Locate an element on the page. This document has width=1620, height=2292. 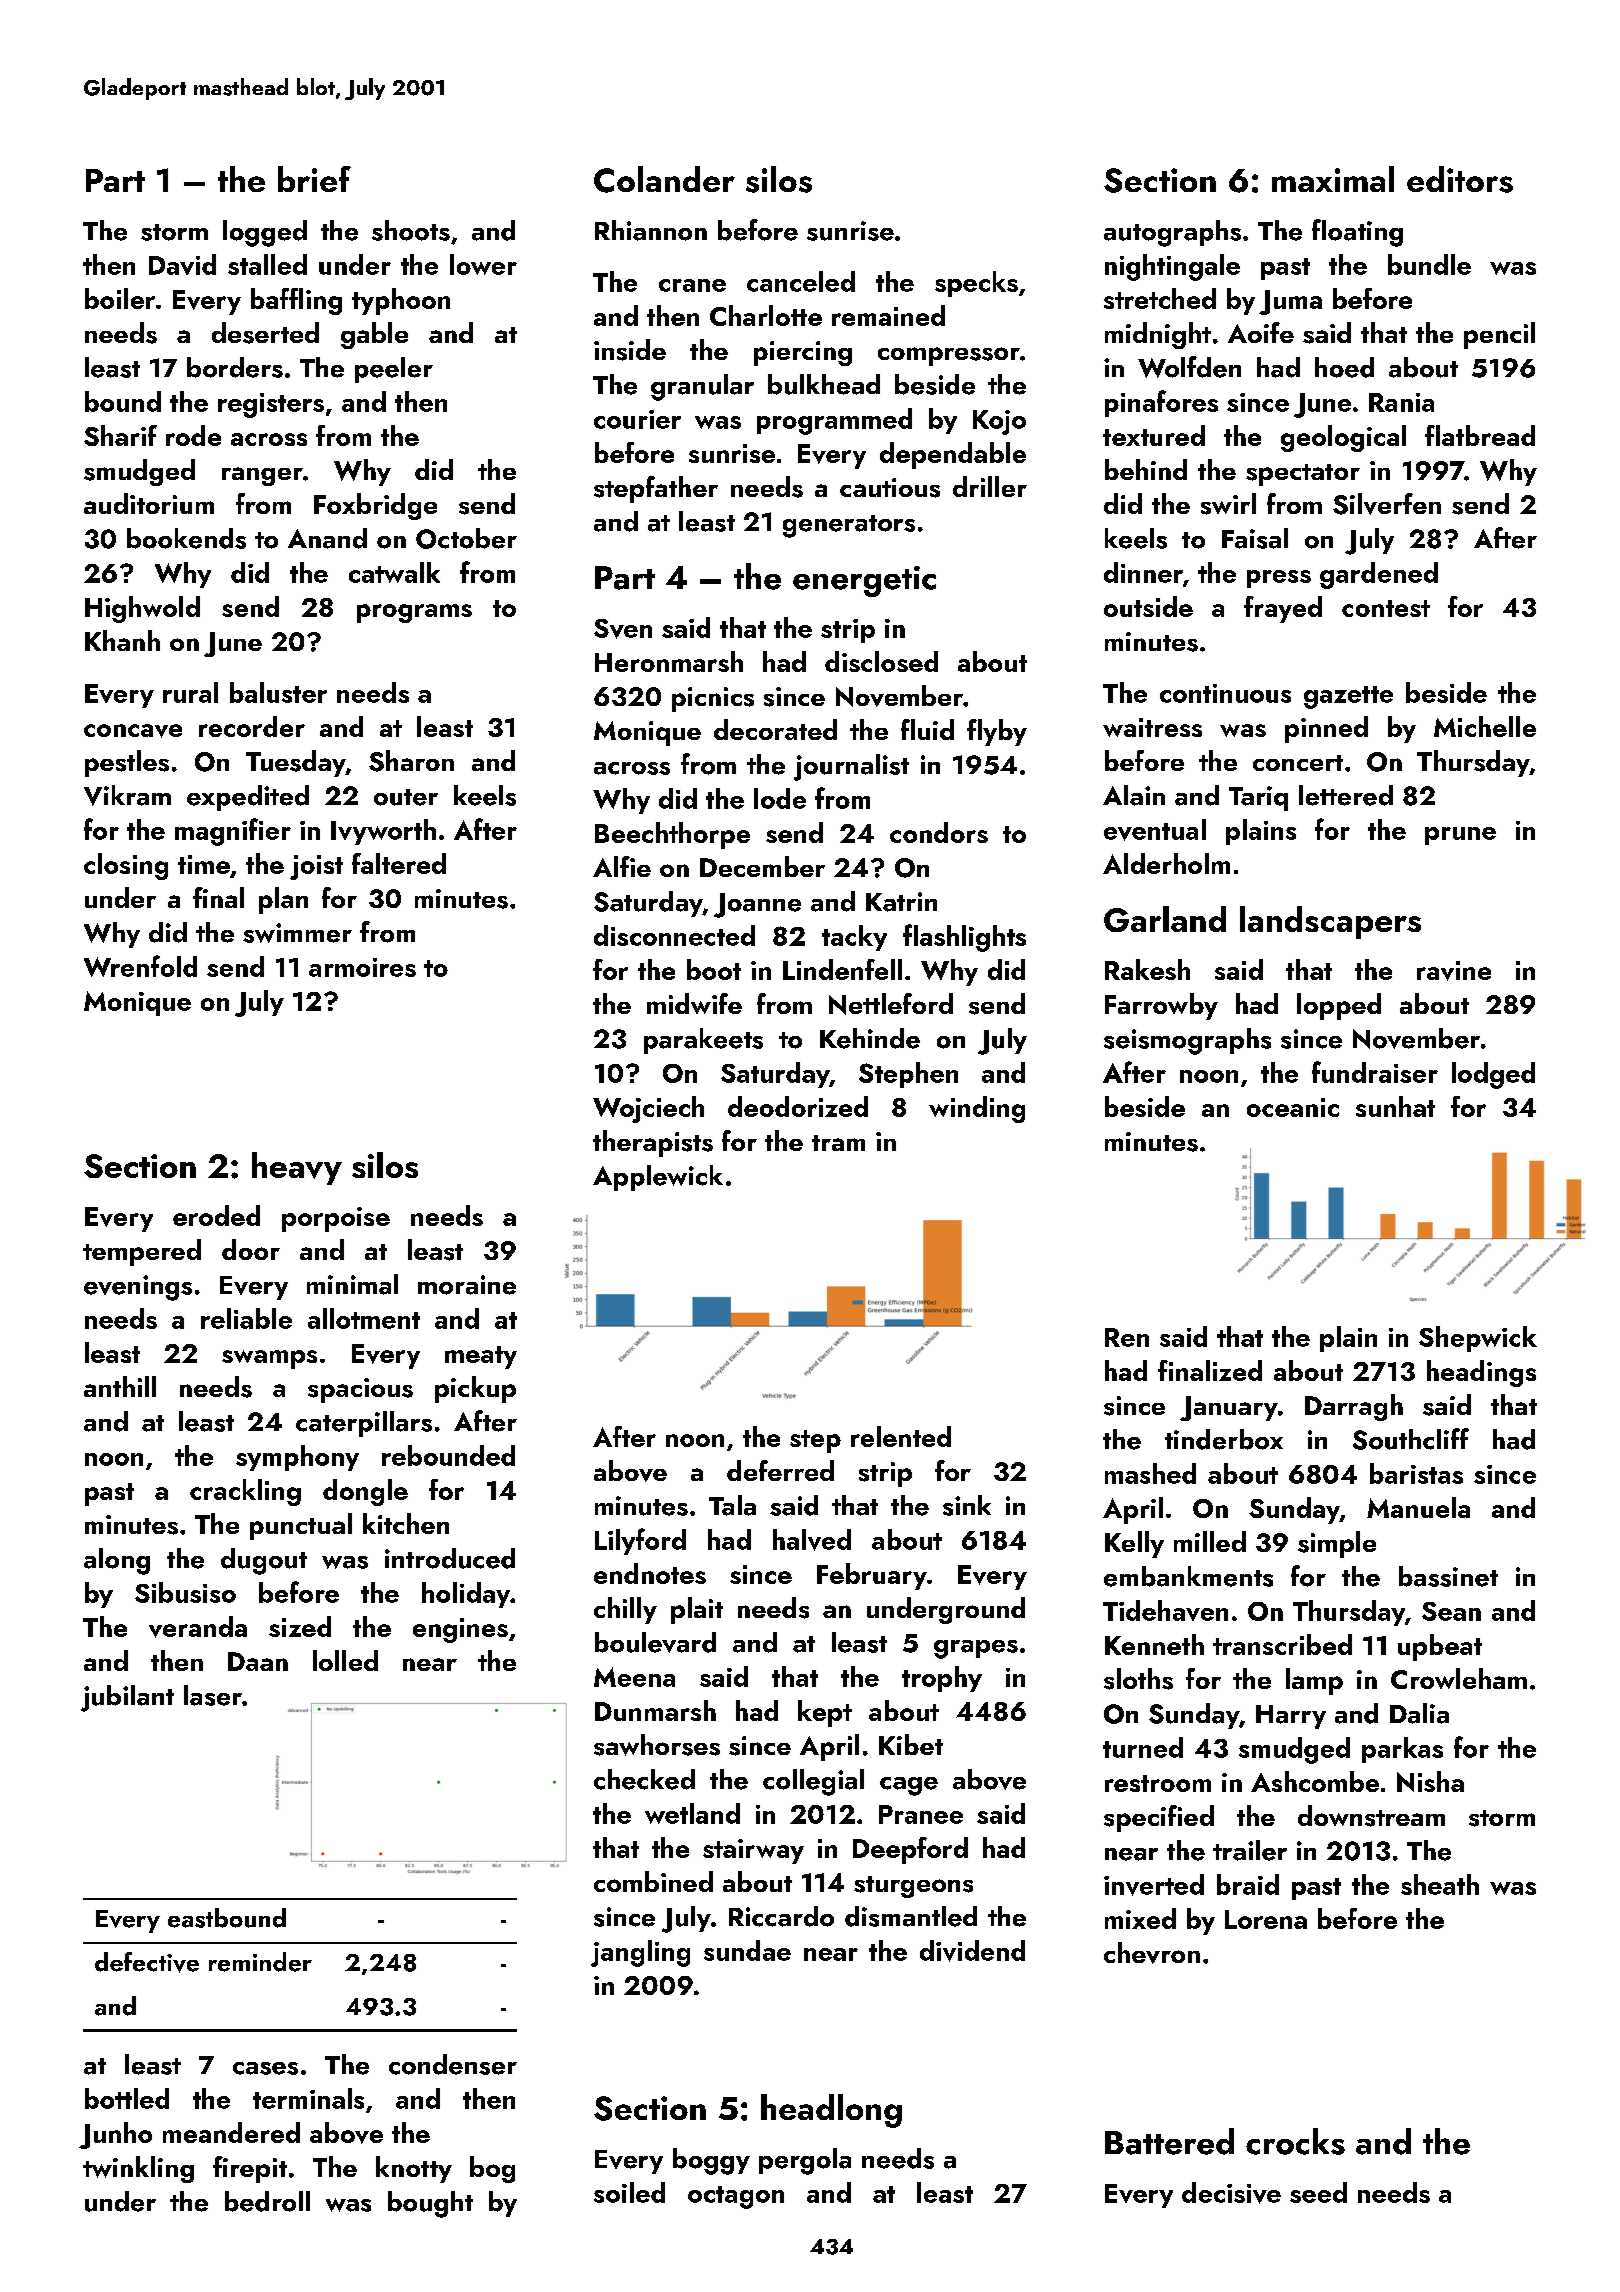
Lilyford is located at coordinates (640, 1541).
